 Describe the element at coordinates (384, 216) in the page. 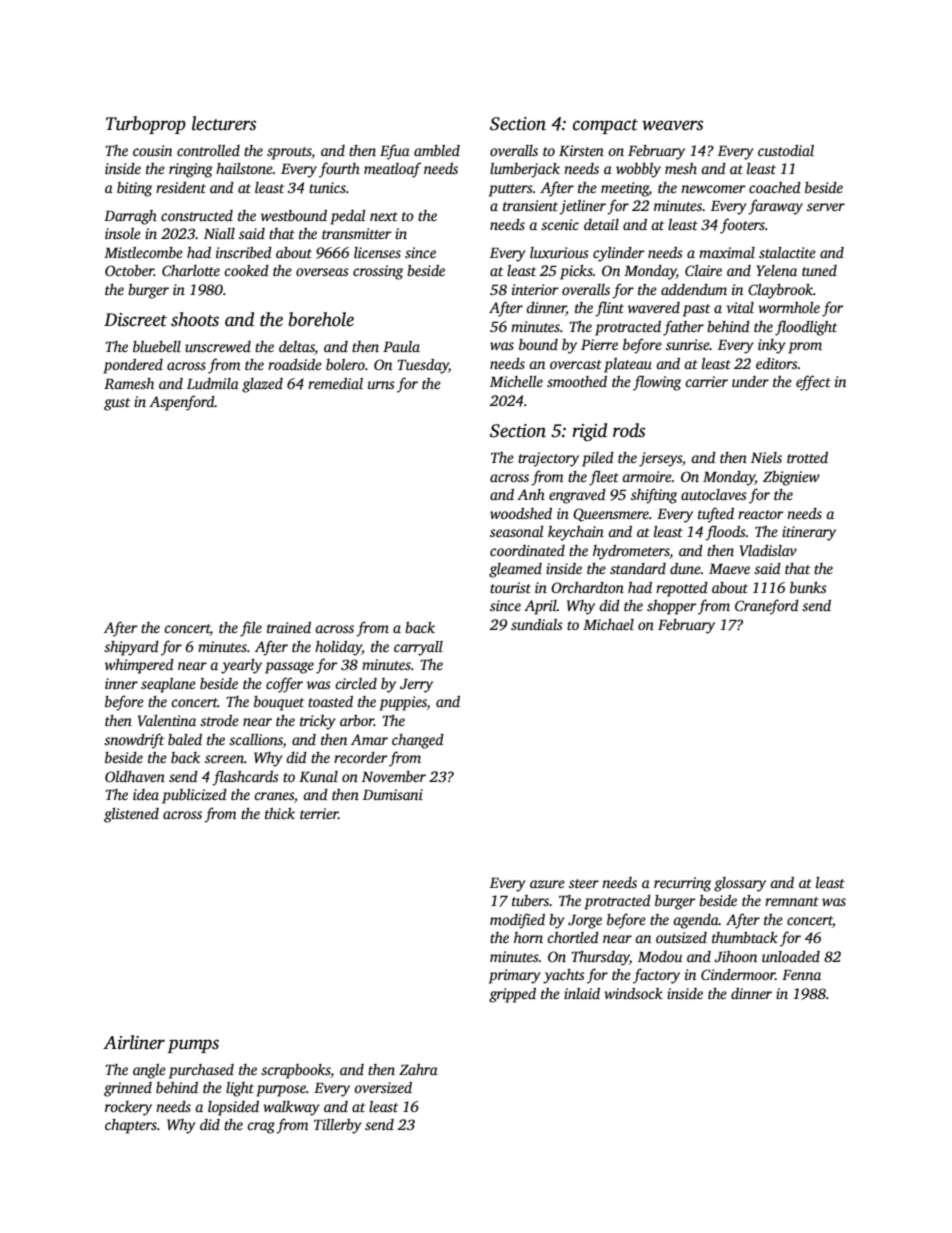

I see `next` at that location.
